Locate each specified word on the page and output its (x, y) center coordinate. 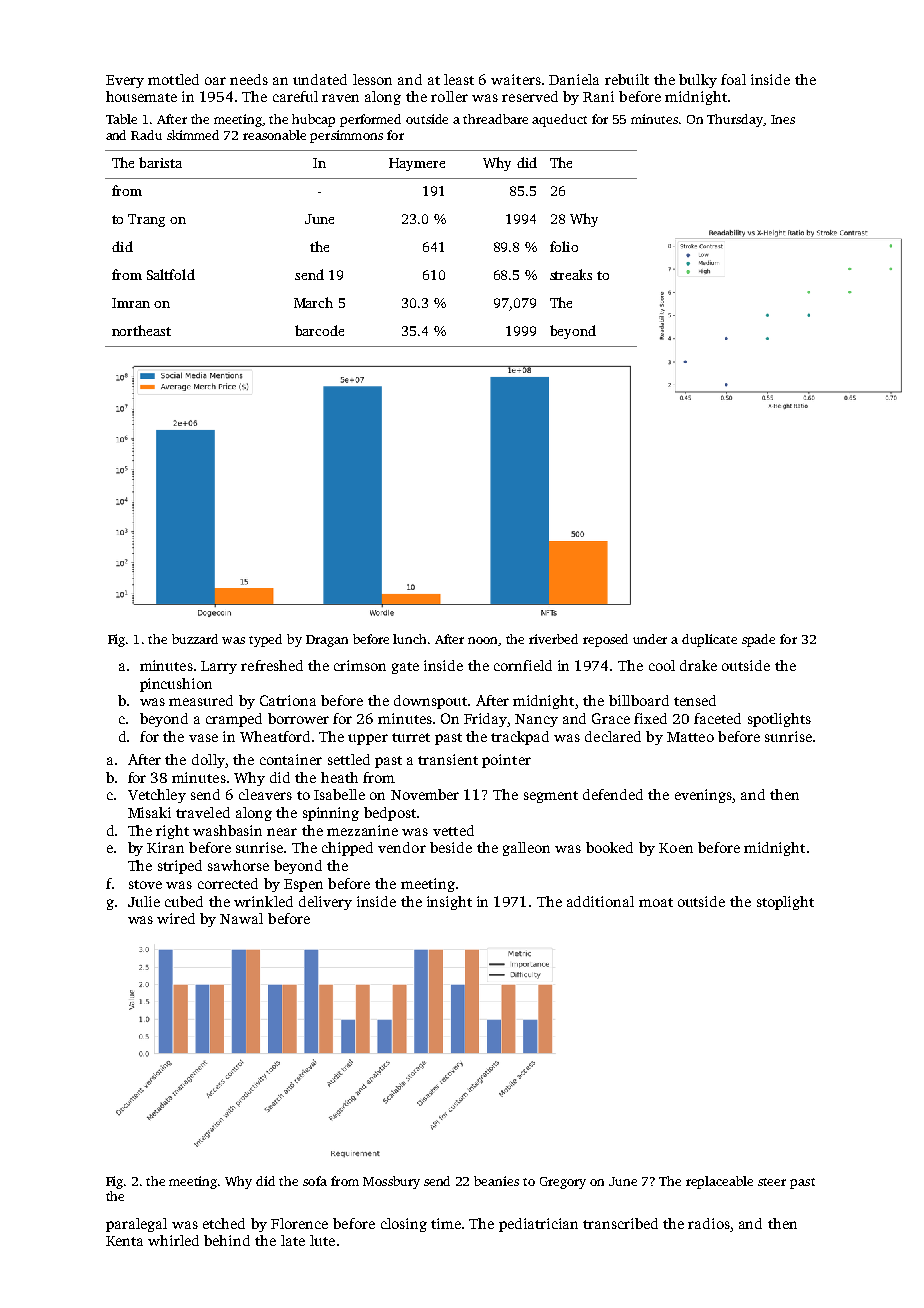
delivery (325, 903)
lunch (409, 639)
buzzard (195, 639)
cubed (184, 901)
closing (404, 1225)
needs (249, 79)
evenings (703, 796)
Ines (783, 119)
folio (564, 246)
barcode (319, 330)
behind (227, 1240)
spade (758, 640)
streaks (571, 274)
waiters (516, 79)
